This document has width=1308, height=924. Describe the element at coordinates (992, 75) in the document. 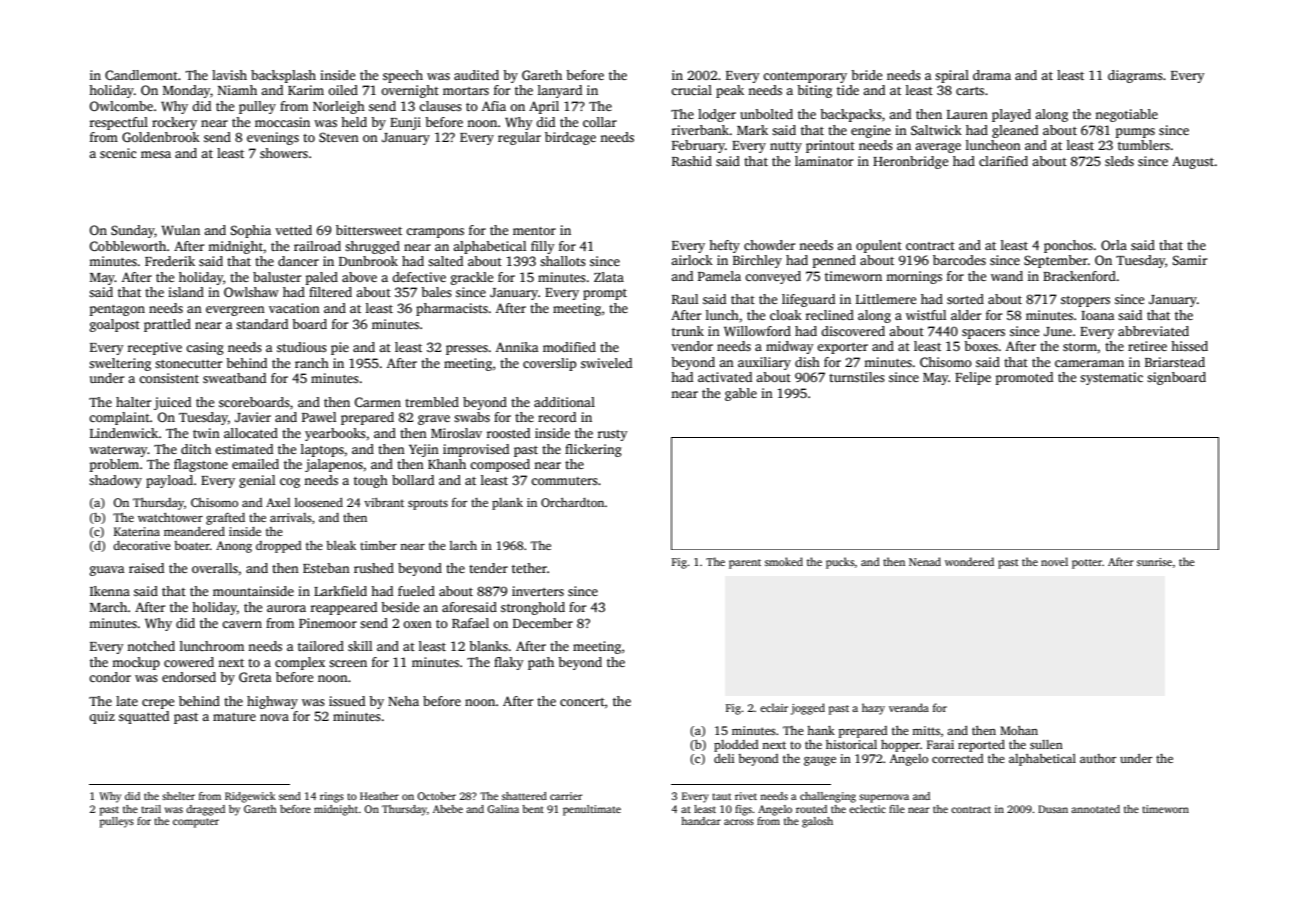

I see `drama` at that location.
